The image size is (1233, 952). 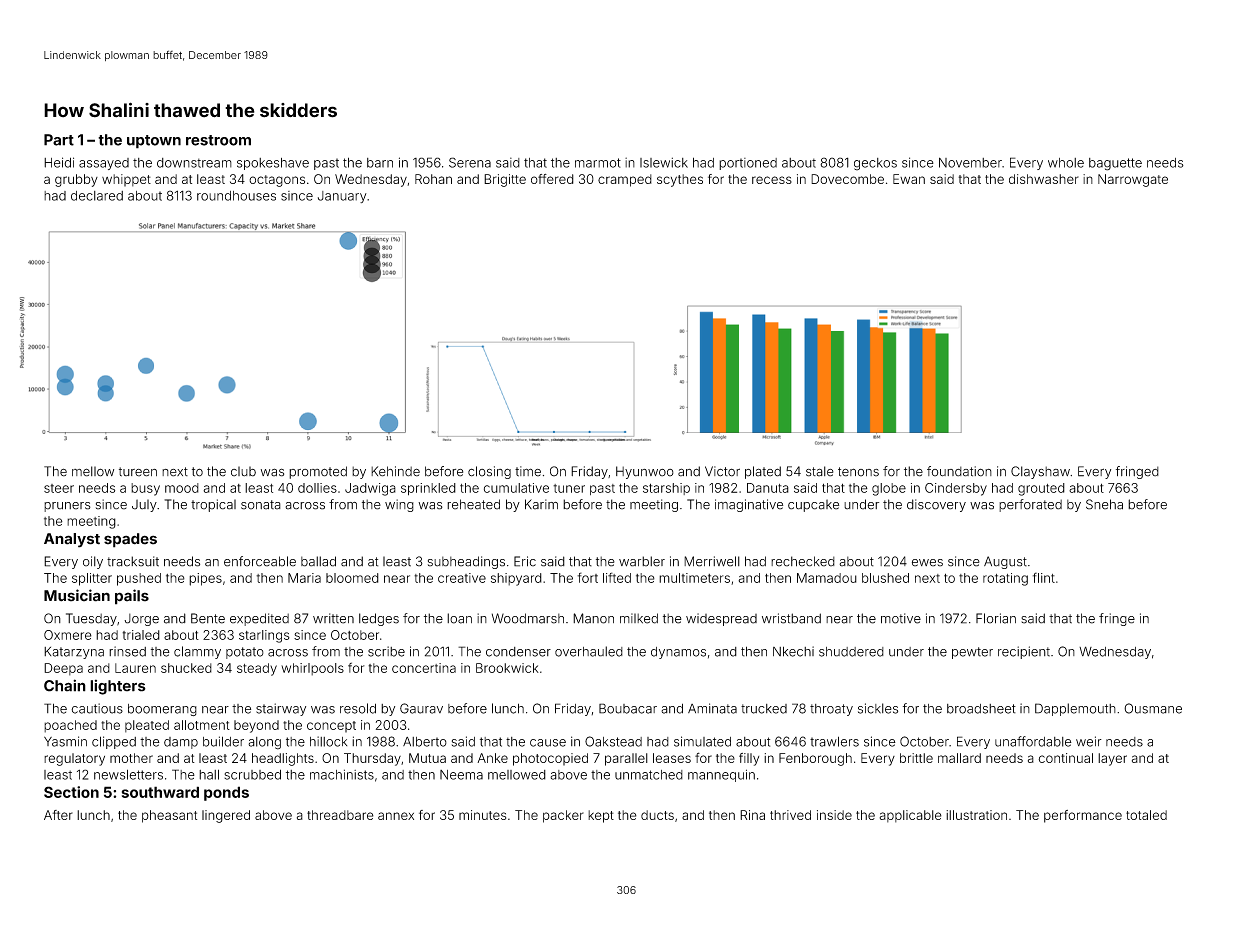 What do you see at coordinates (645, 472) in the image?
I see `Hyunwoo` at bounding box center [645, 472].
